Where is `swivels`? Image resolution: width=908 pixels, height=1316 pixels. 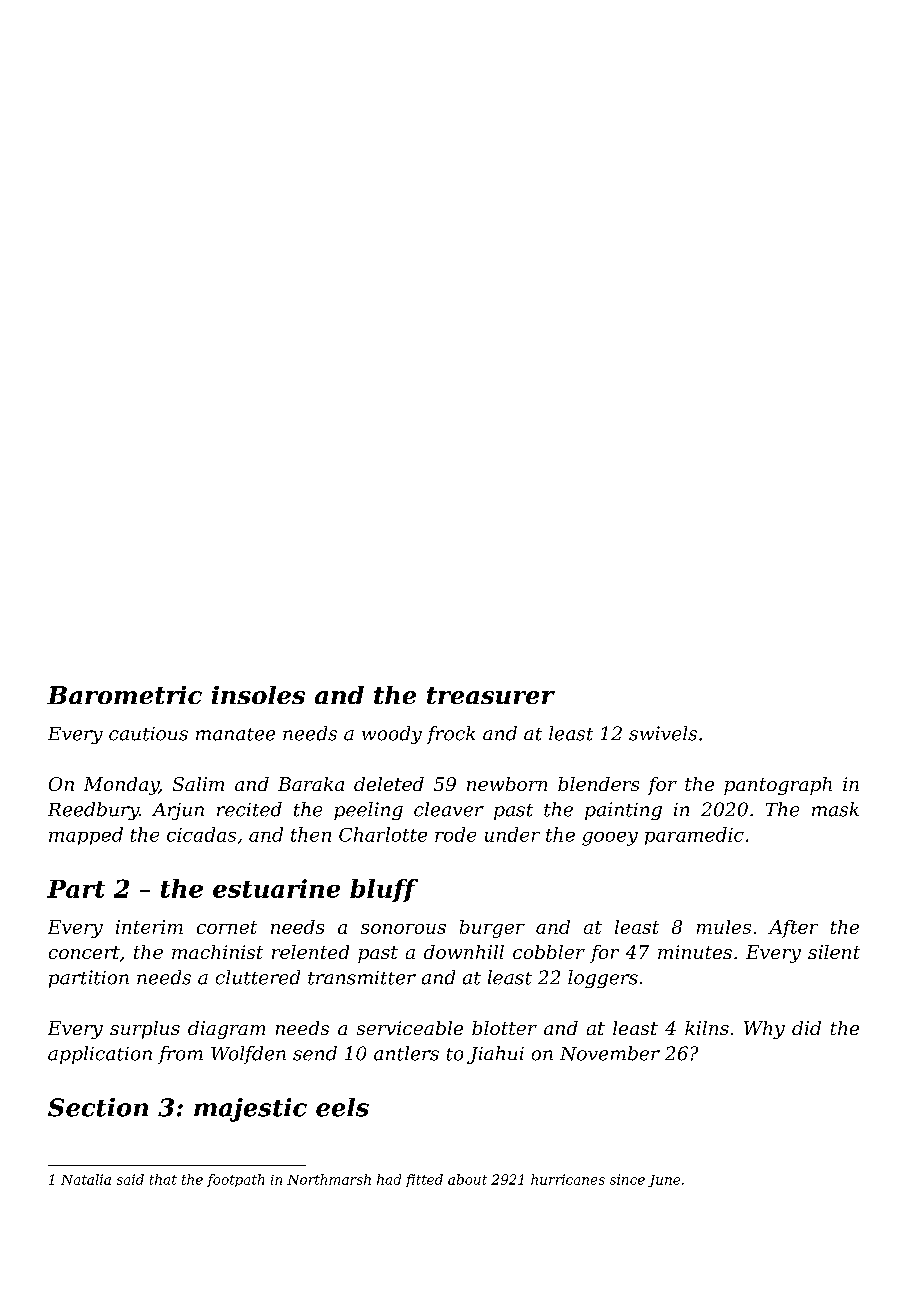
swivels is located at coordinates (663, 733).
